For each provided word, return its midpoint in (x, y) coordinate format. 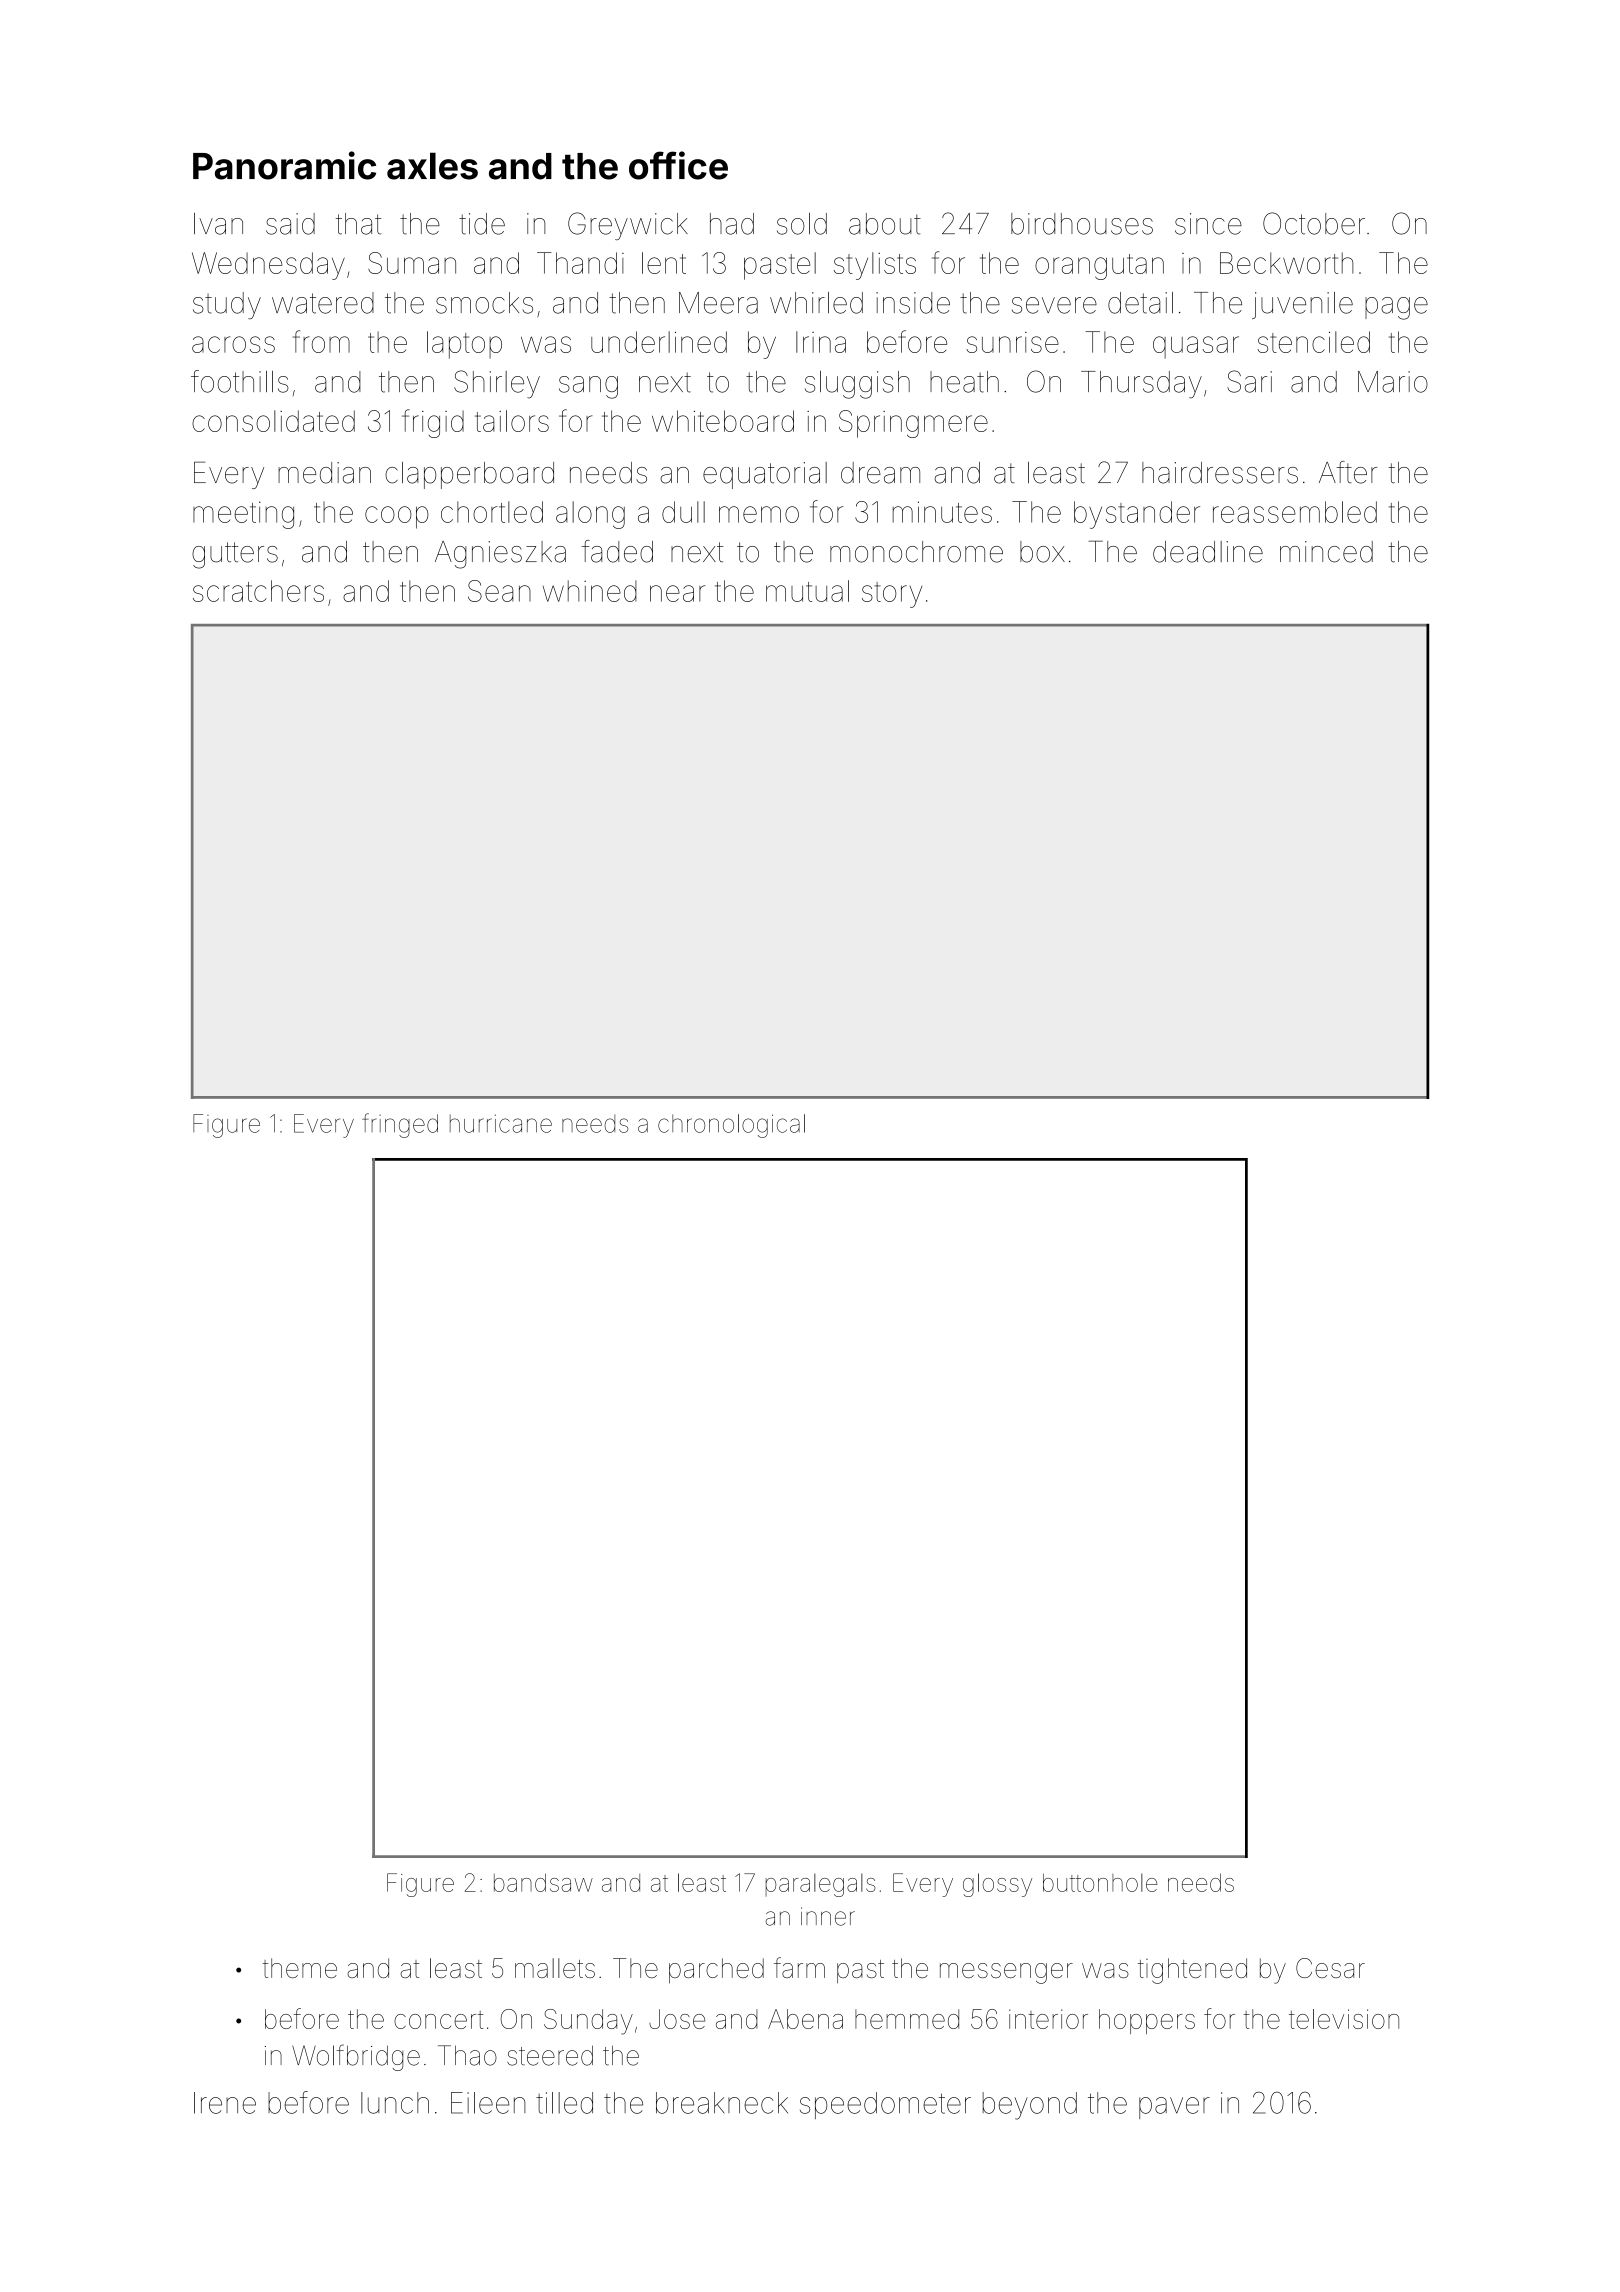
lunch (395, 2103)
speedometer (885, 2105)
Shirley (497, 384)
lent (664, 263)
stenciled (1313, 342)
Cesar (1330, 1968)
